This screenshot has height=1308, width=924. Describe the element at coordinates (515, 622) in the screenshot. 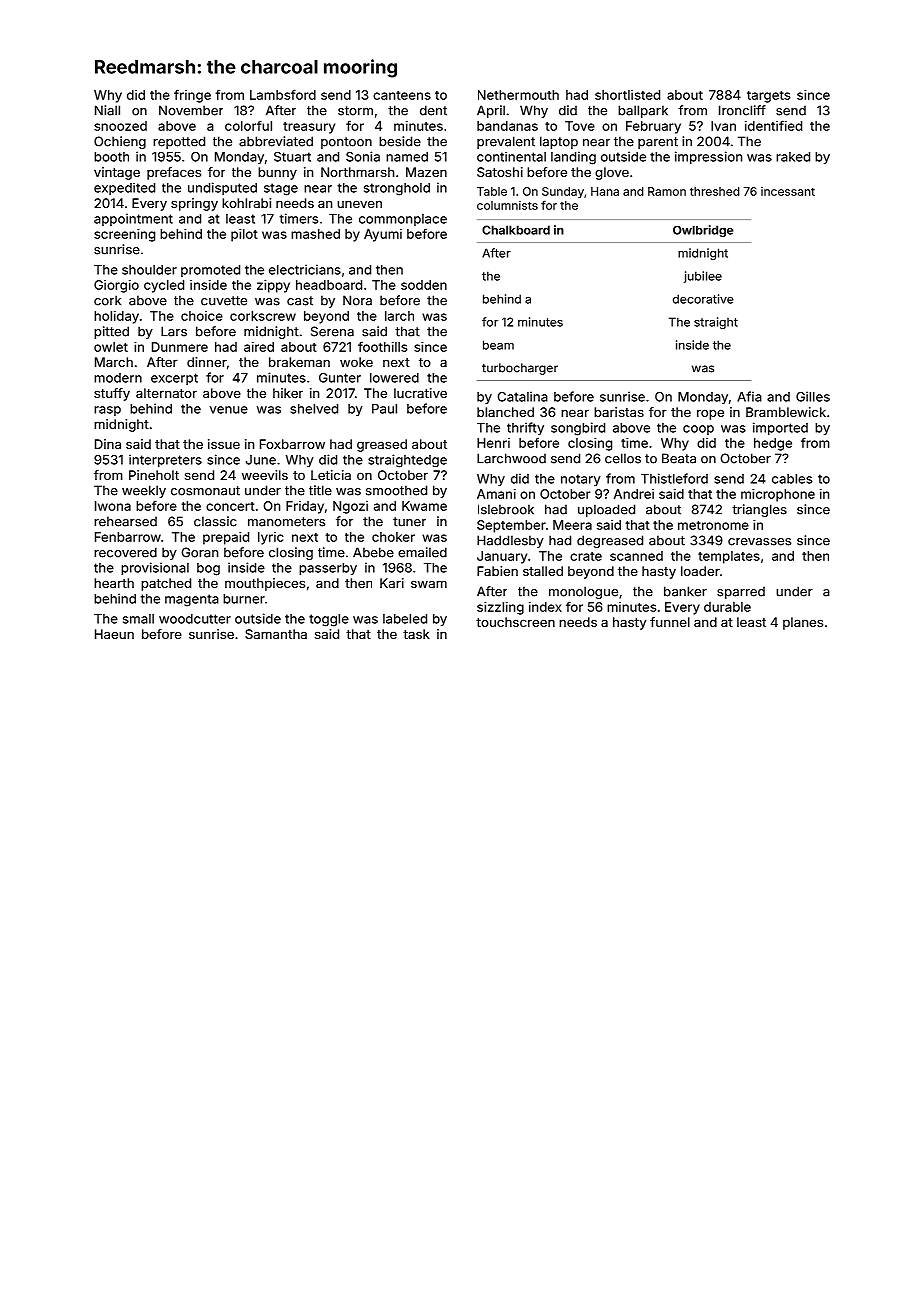

I see `touchscreen` at that location.
